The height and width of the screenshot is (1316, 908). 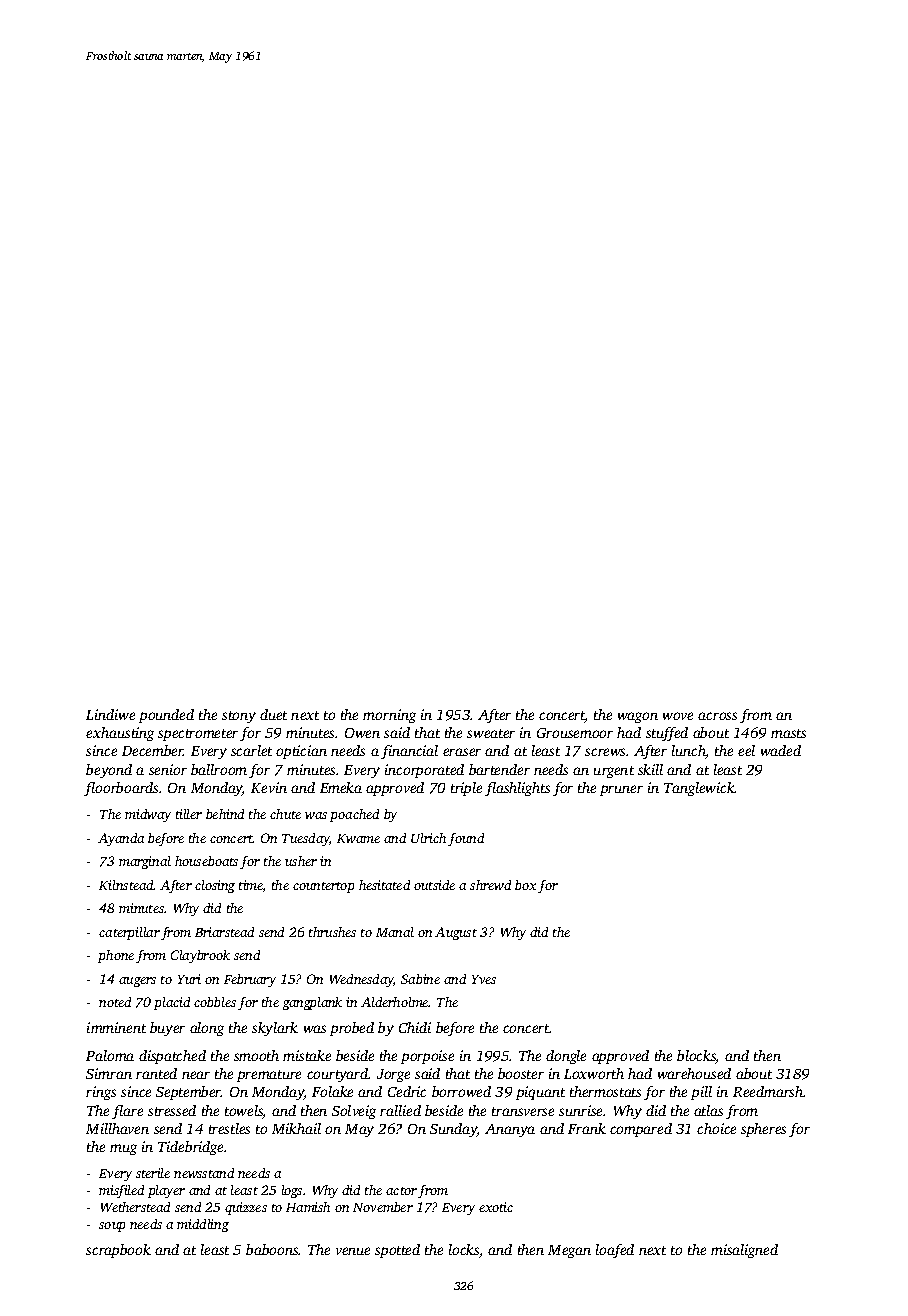 I want to click on warehoused, so click(x=694, y=1073).
